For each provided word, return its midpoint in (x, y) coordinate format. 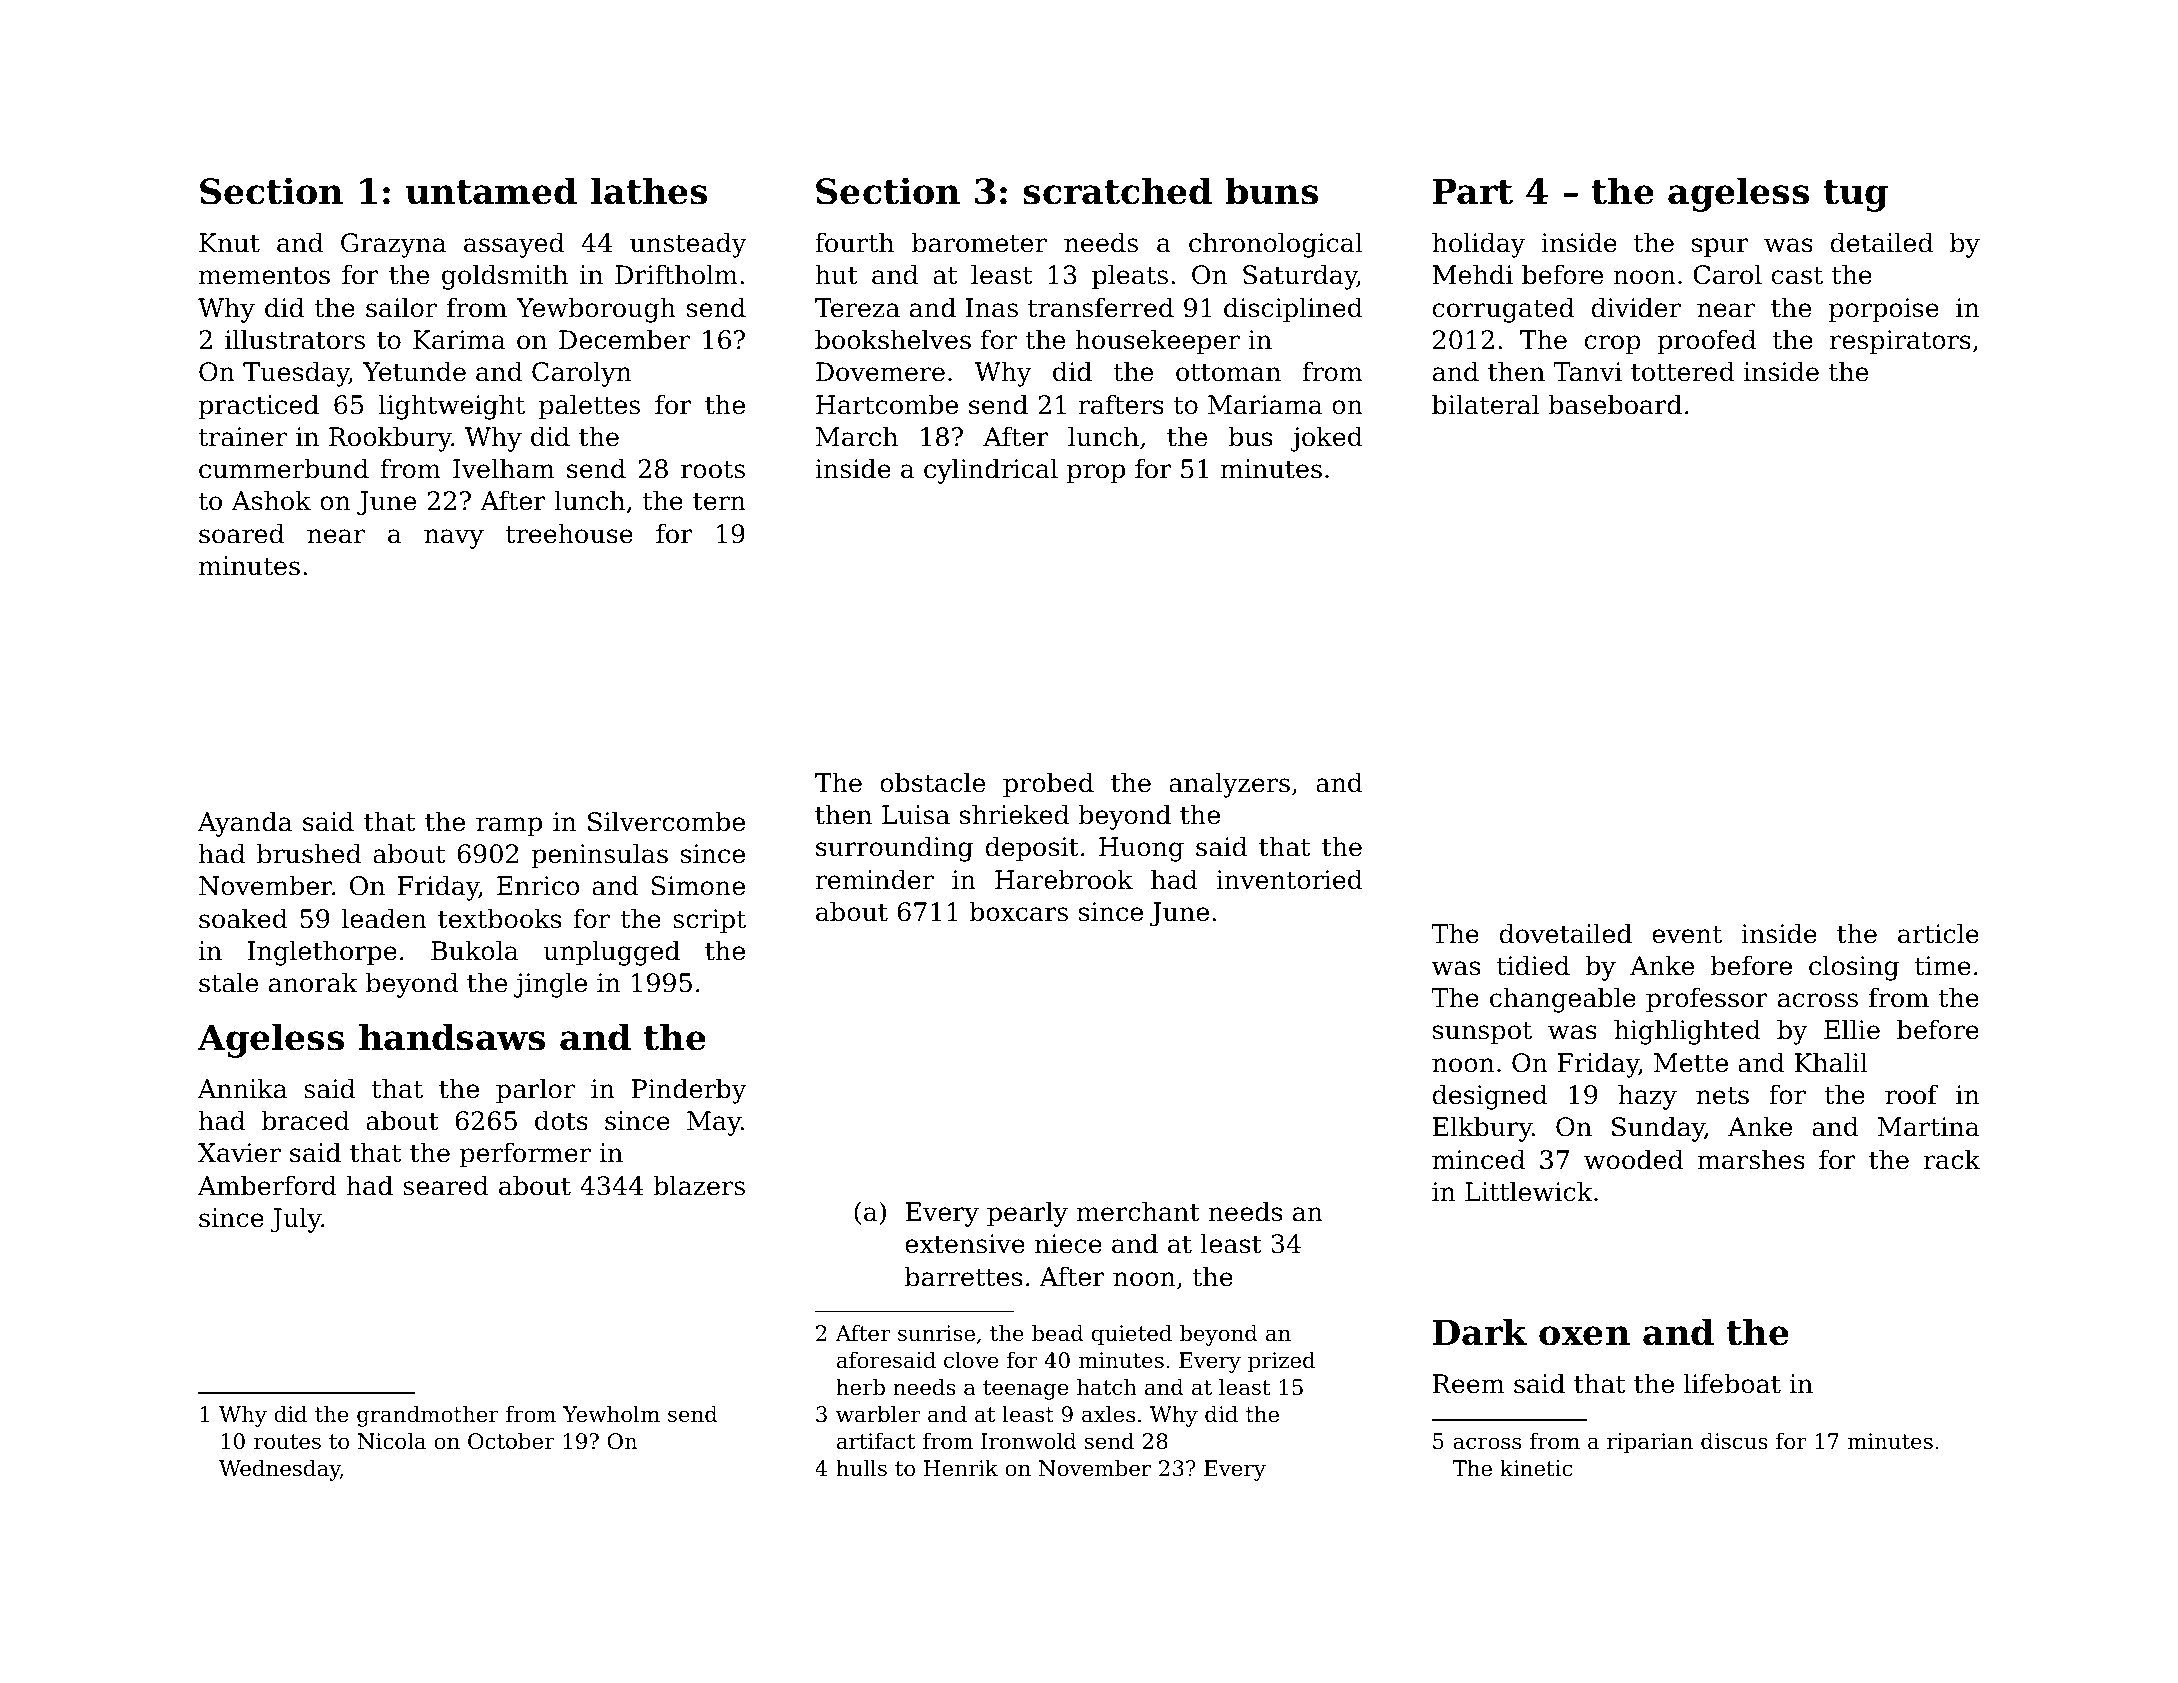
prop (1096, 474)
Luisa (916, 815)
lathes (649, 191)
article (1938, 933)
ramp (509, 827)
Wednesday (279, 1470)
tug (1856, 196)
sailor (401, 307)
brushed (309, 853)
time (1943, 966)
